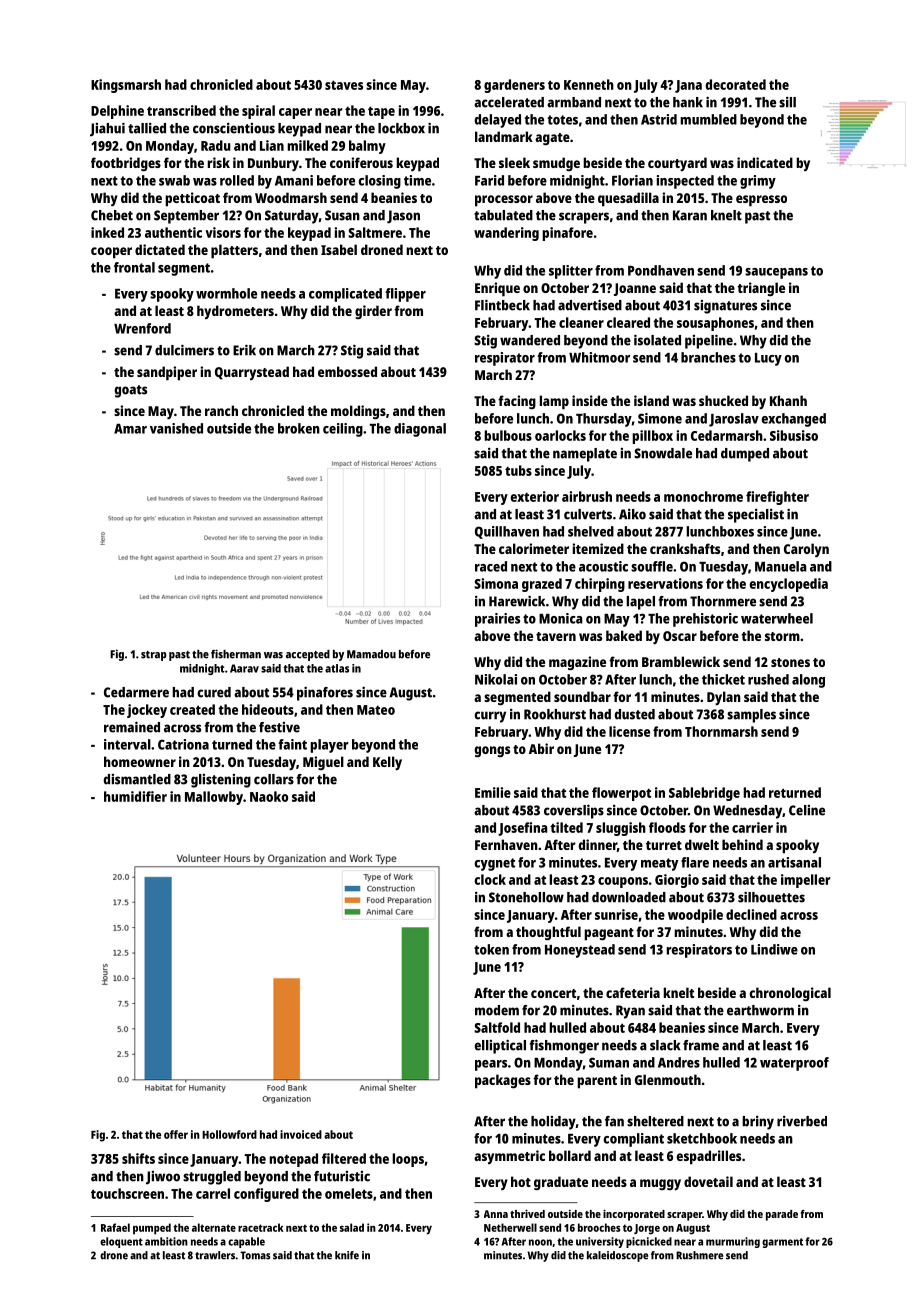  Describe the element at coordinates (255, 1255) in the page. I see `Tomas` at that location.
